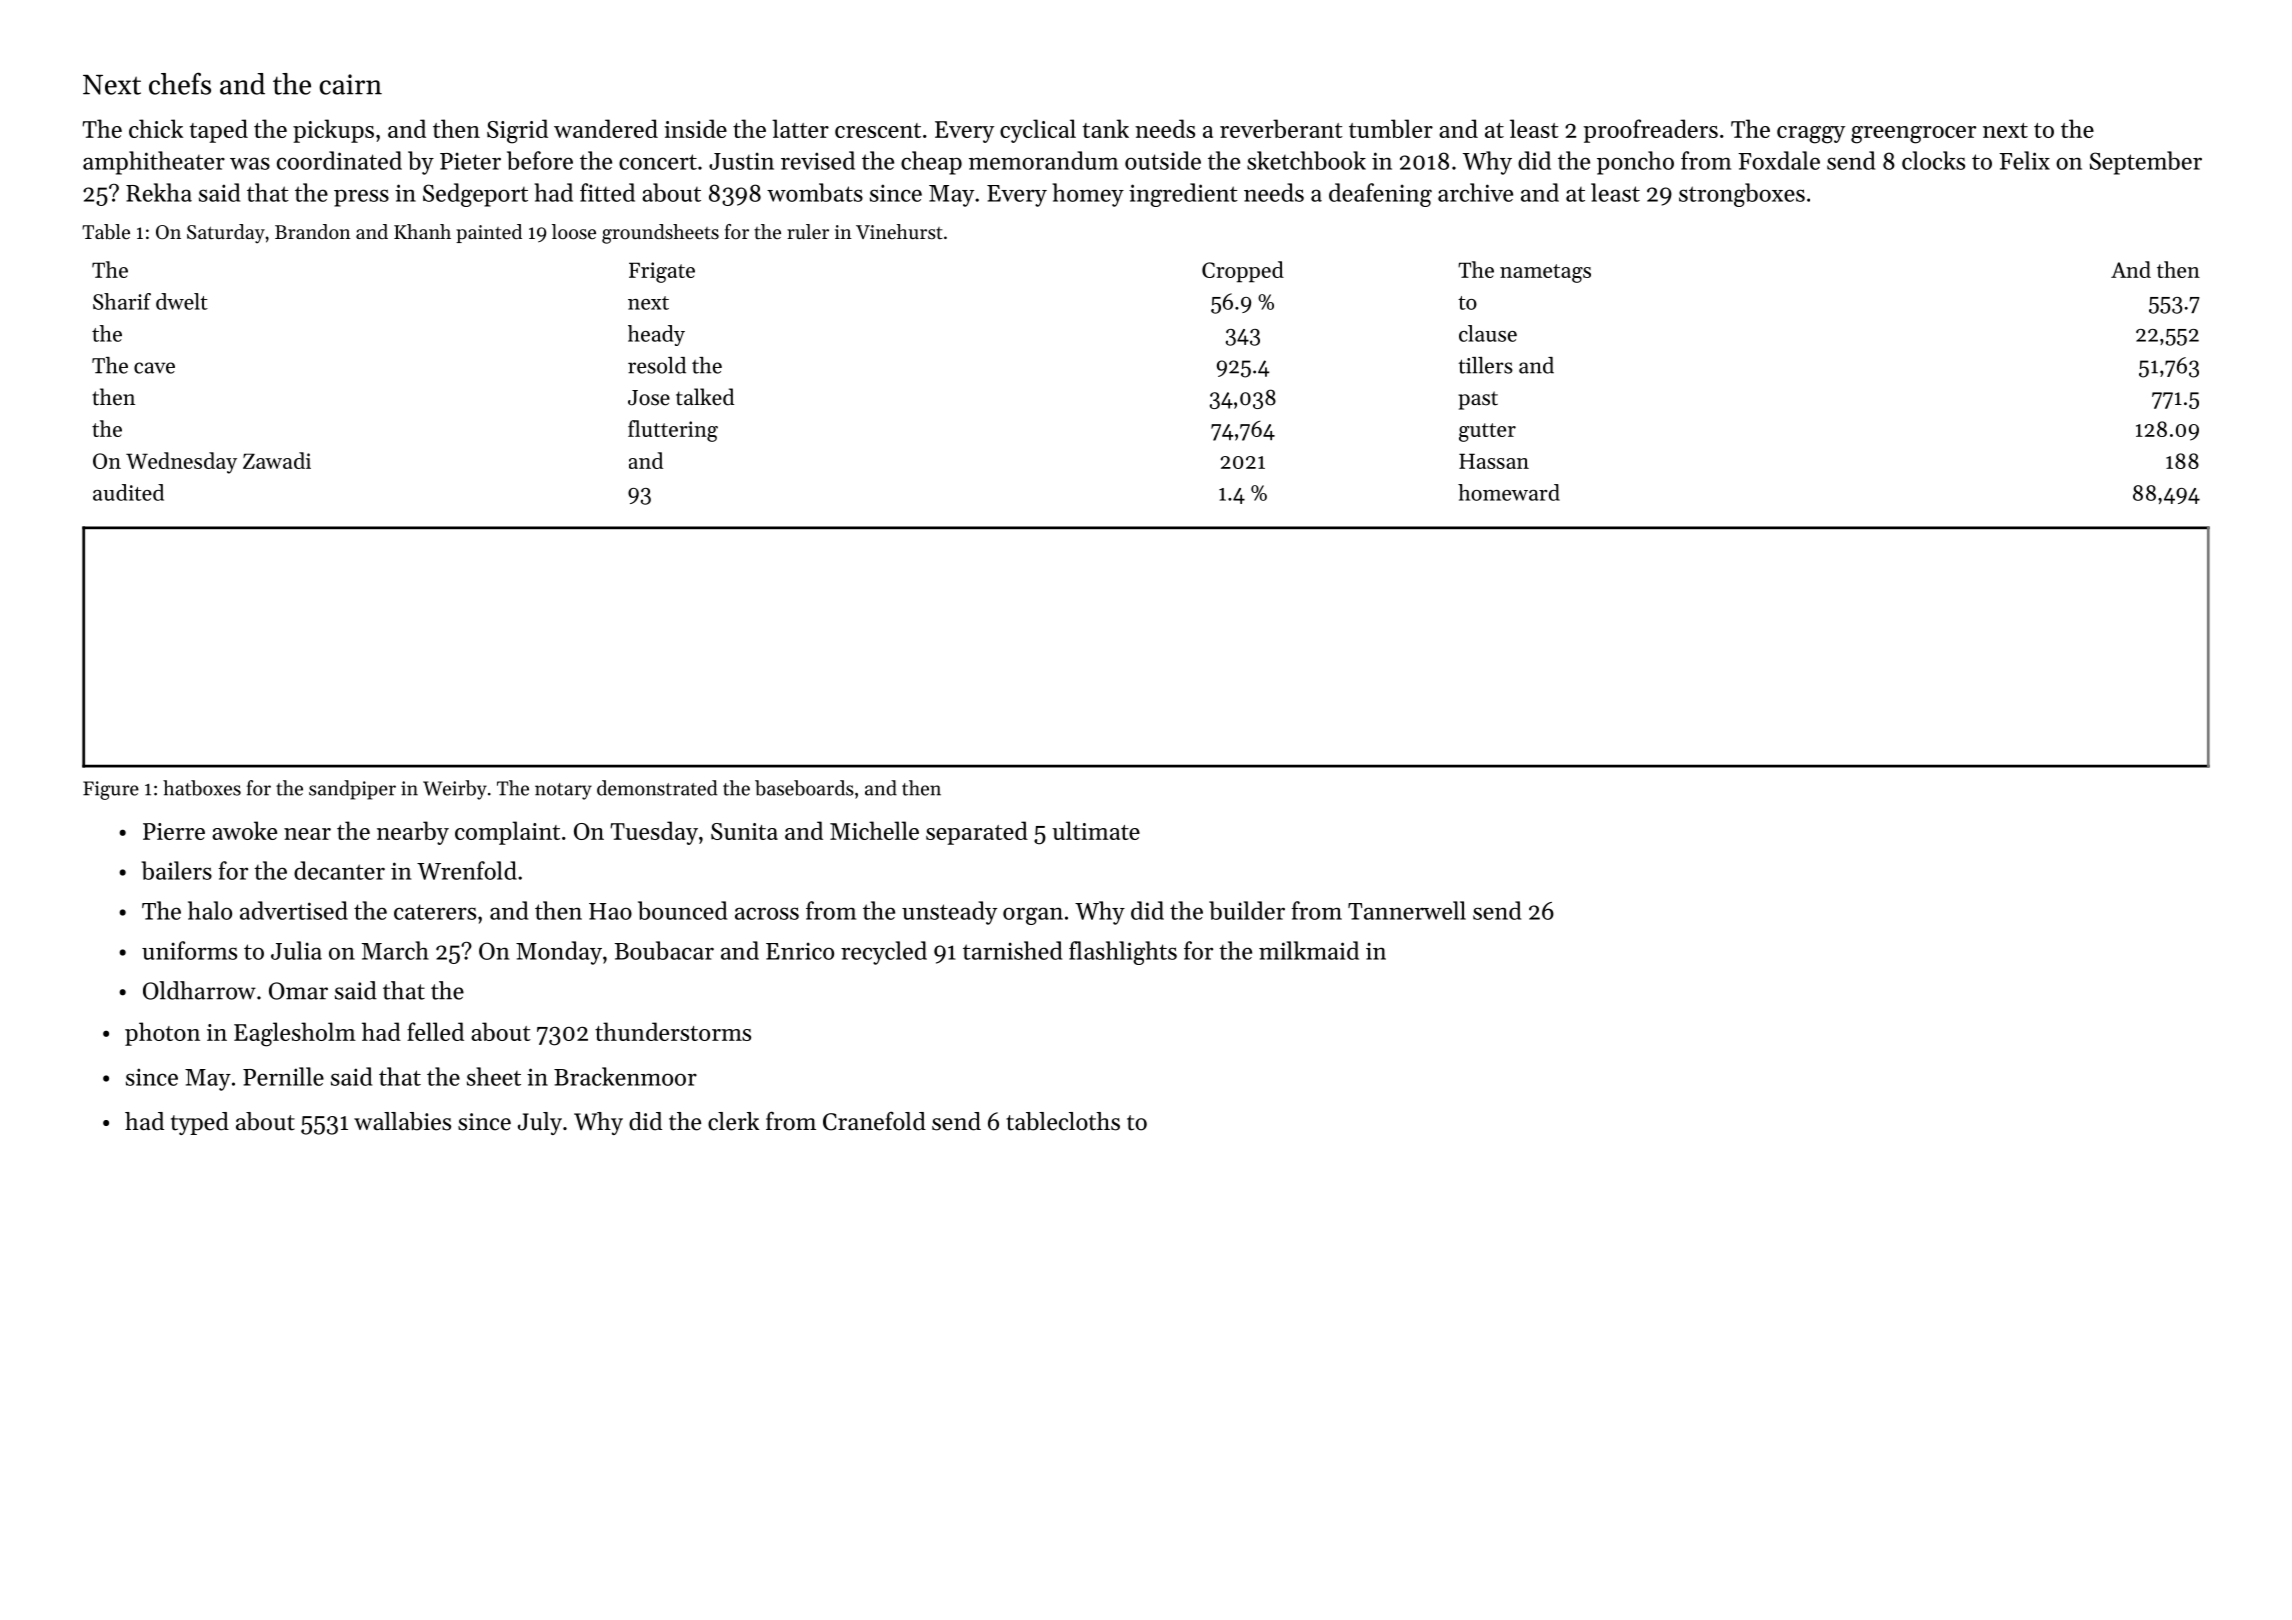  Describe the element at coordinates (2146, 163) in the screenshot. I see `September` at that location.
